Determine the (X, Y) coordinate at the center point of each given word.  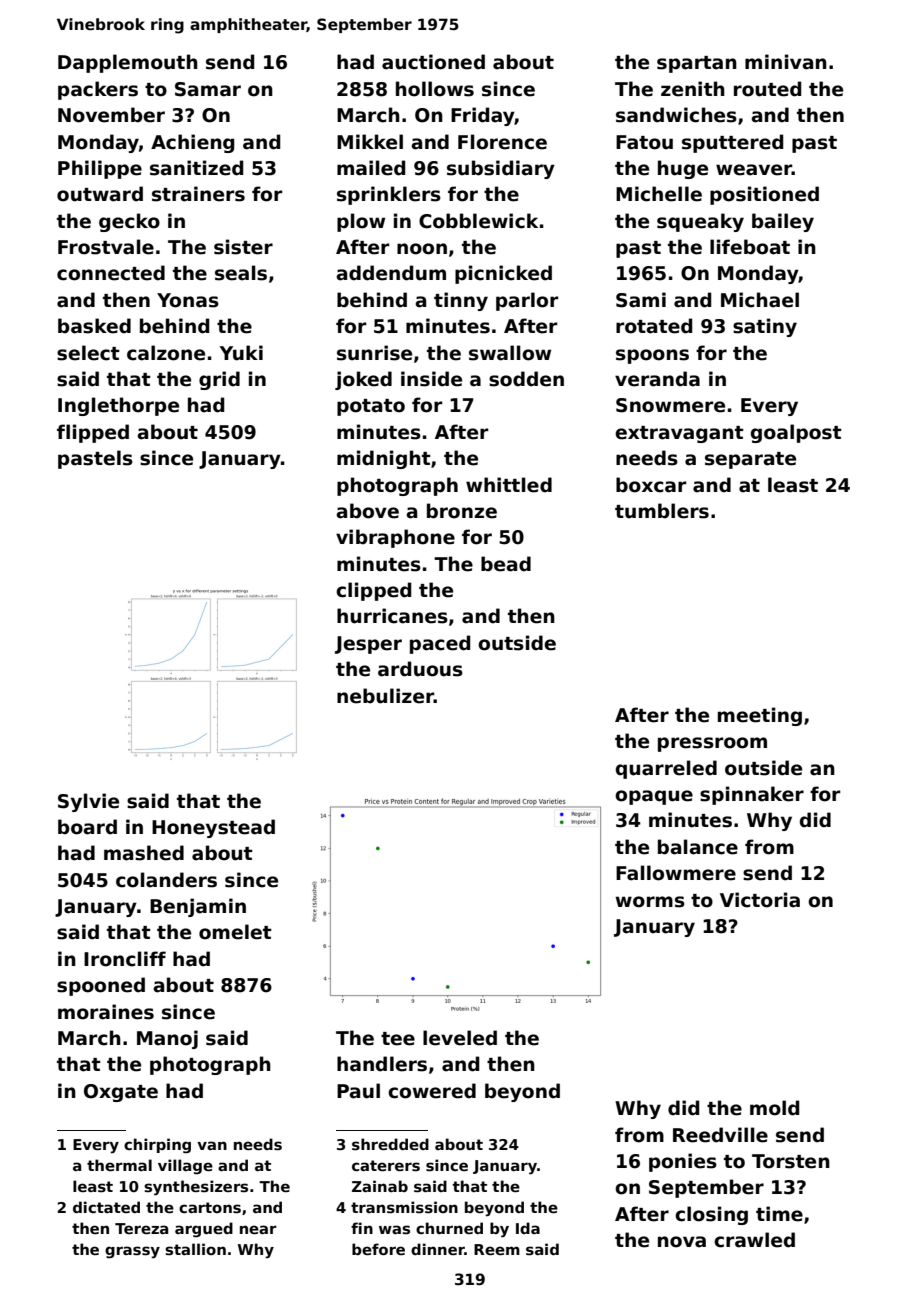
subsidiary (501, 169)
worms (650, 902)
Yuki (241, 353)
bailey (783, 222)
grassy (132, 1252)
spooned (101, 986)
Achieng (192, 143)
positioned (764, 195)
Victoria (760, 900)
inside (431, 379)
